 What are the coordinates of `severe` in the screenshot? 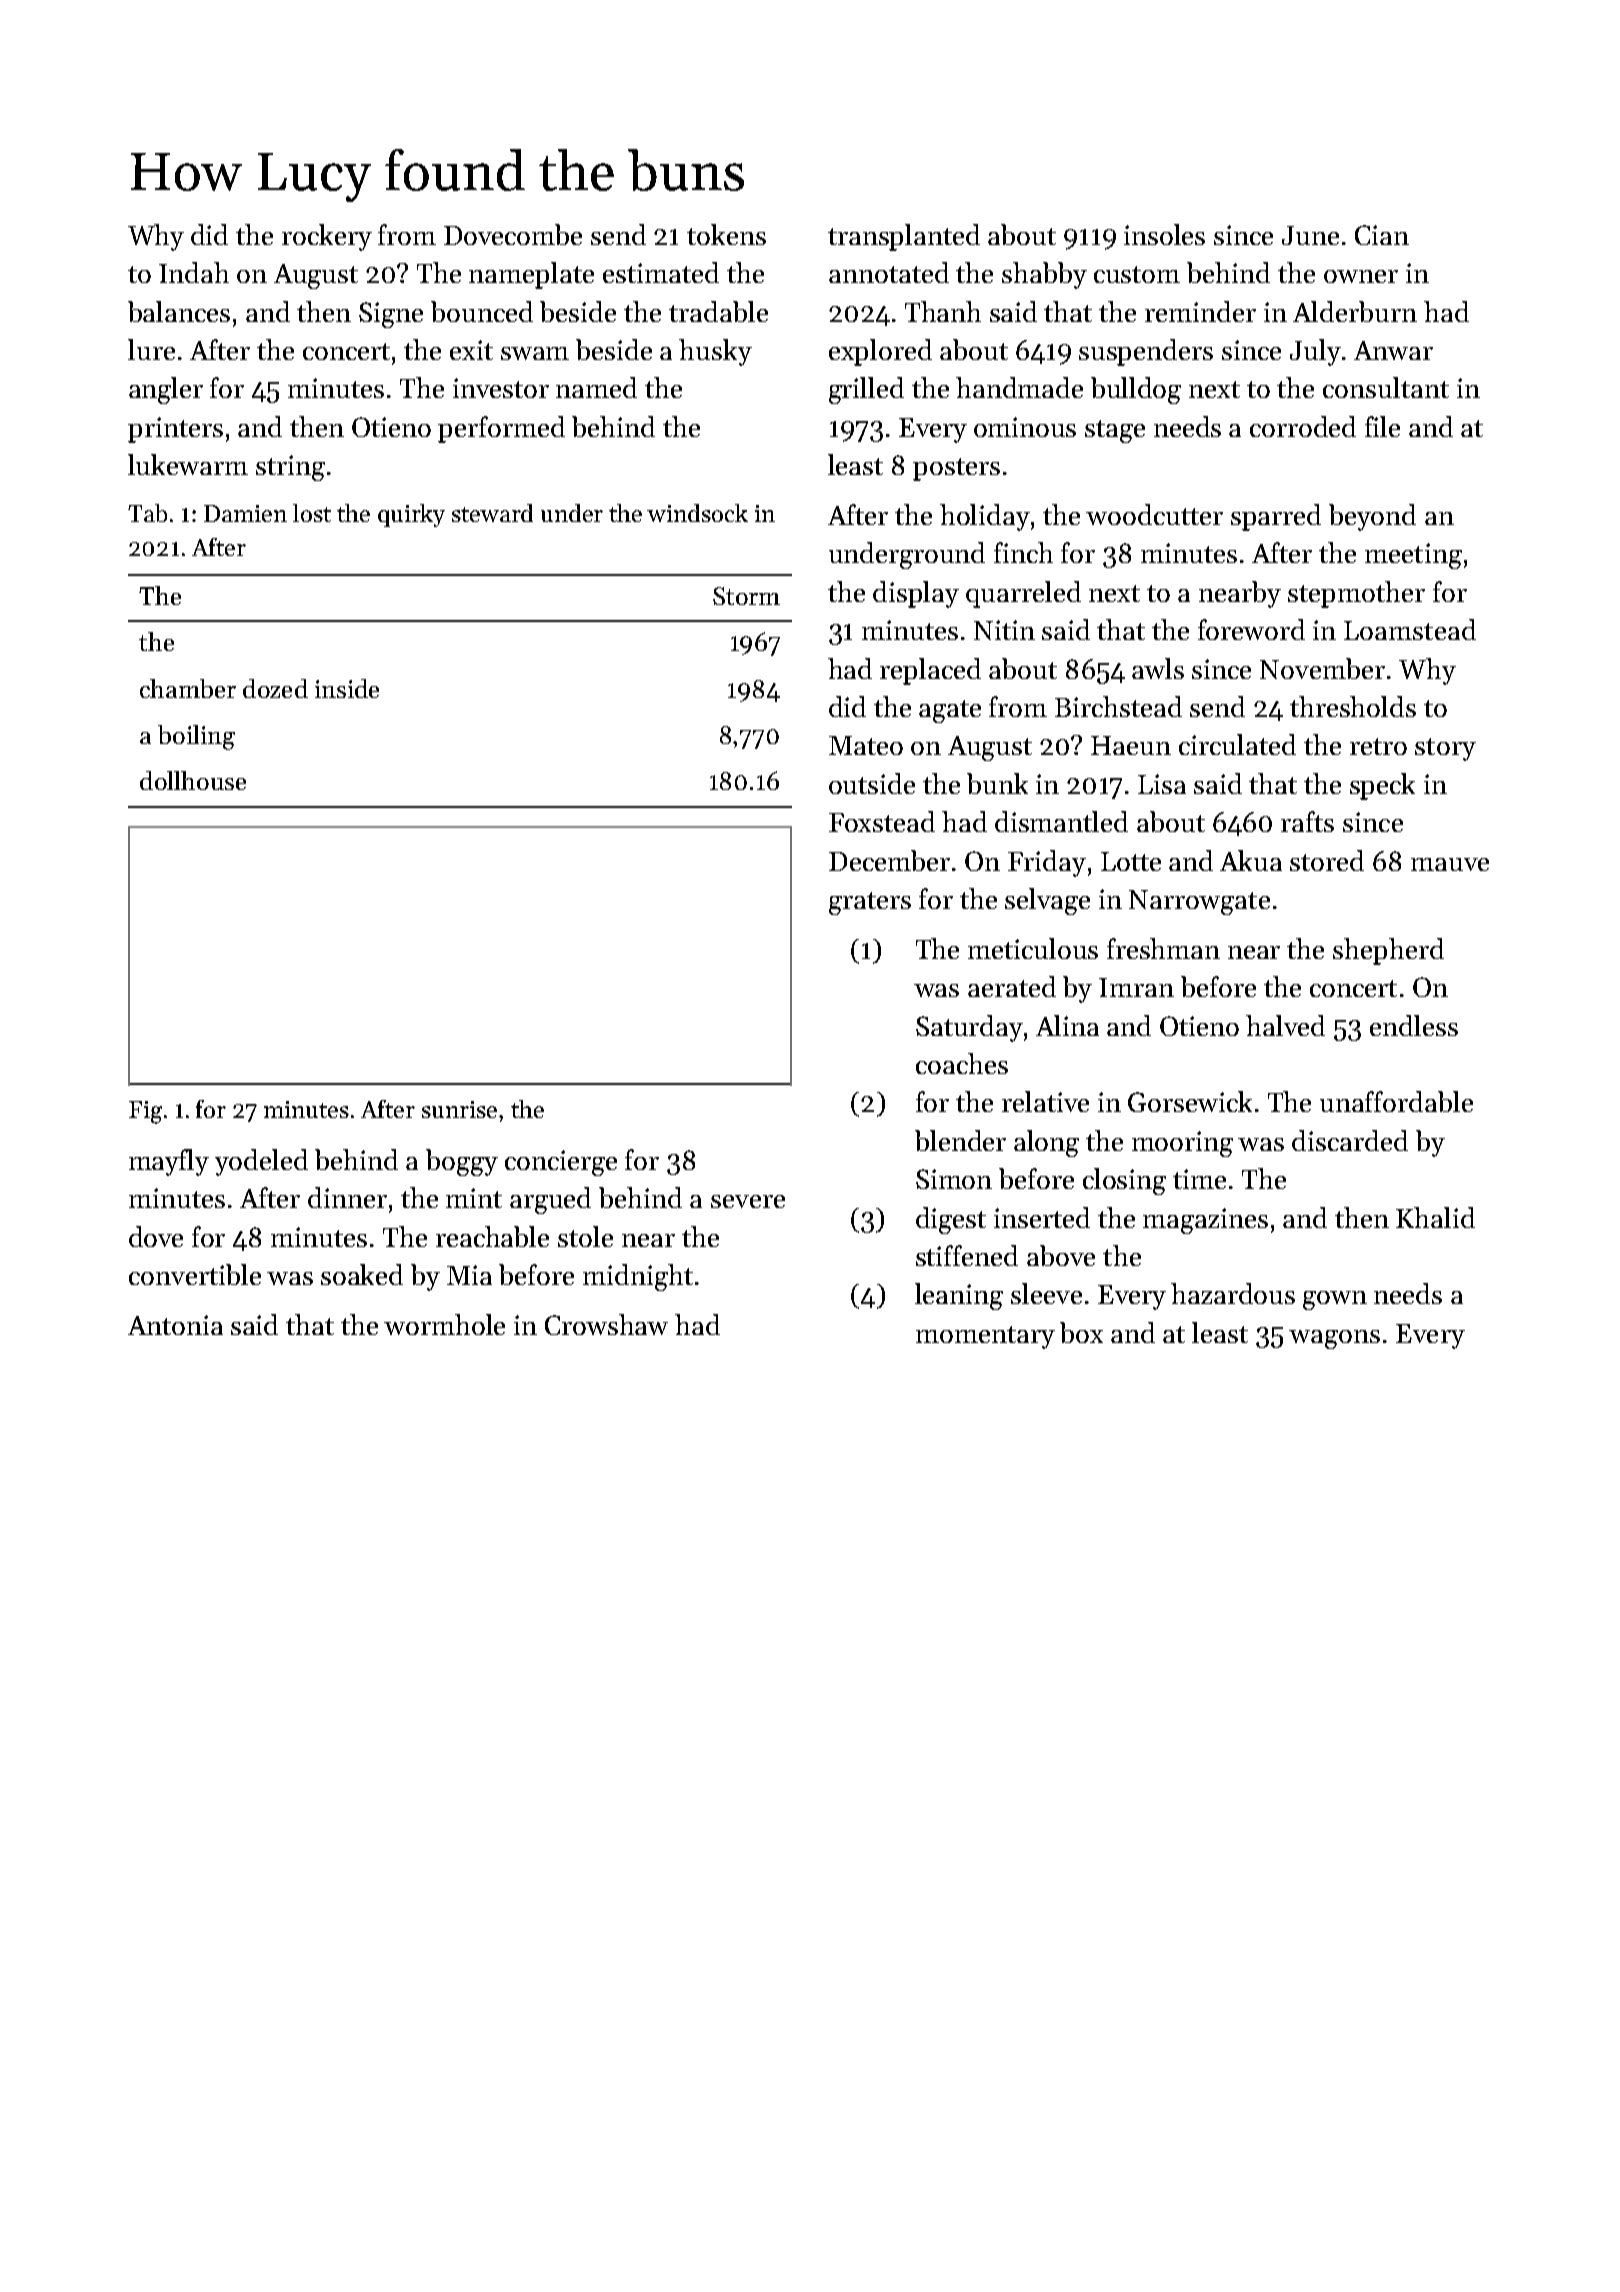 It's located at (748, 1201).
